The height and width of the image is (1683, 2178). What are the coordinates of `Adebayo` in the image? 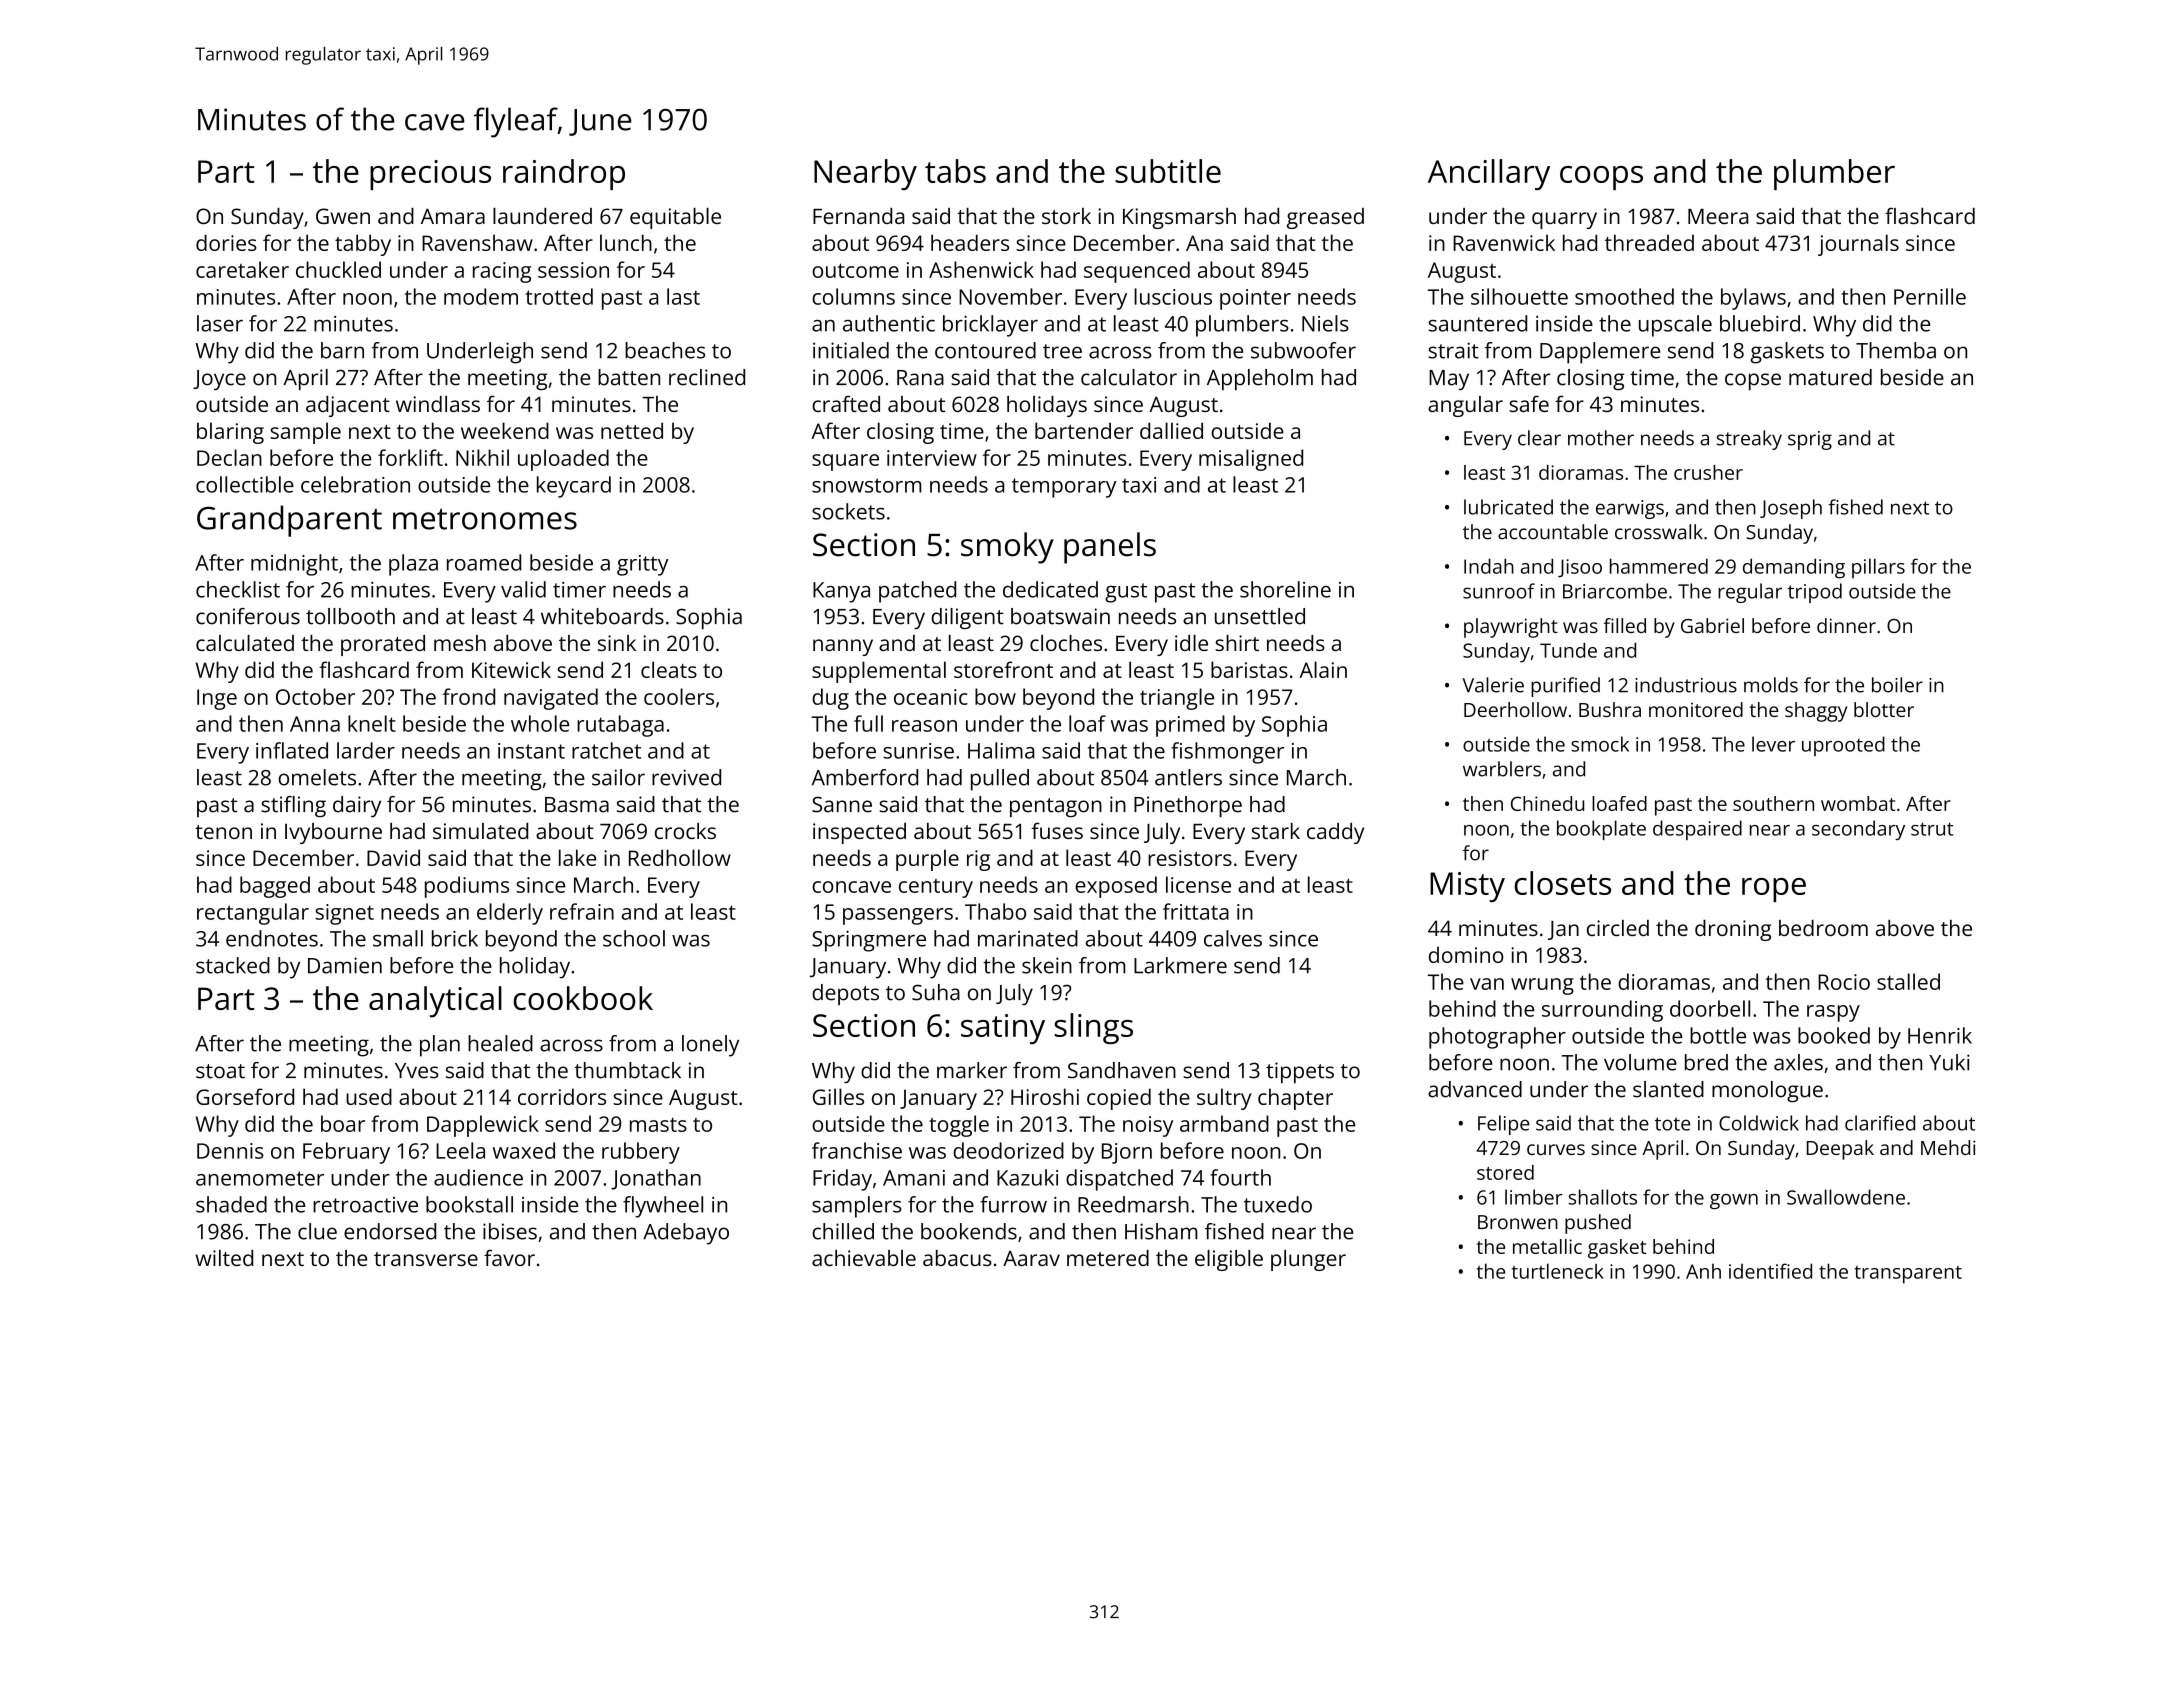 It's located at (686, 1234).
